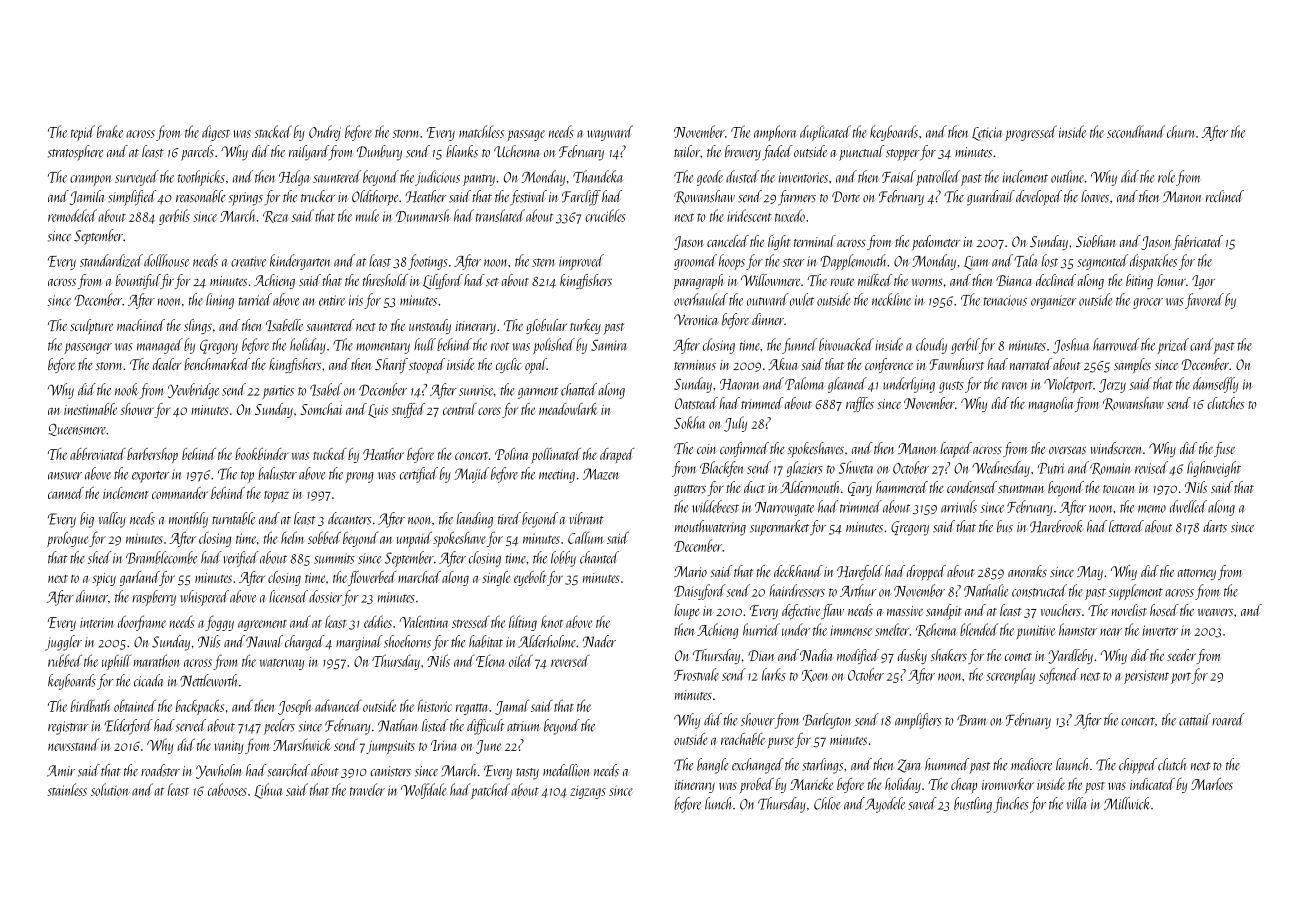 This screenshot has width=1308, height=924. Describe the element at coordinates (1203, 282) in the screenshot. I see `Igor` at that location.
